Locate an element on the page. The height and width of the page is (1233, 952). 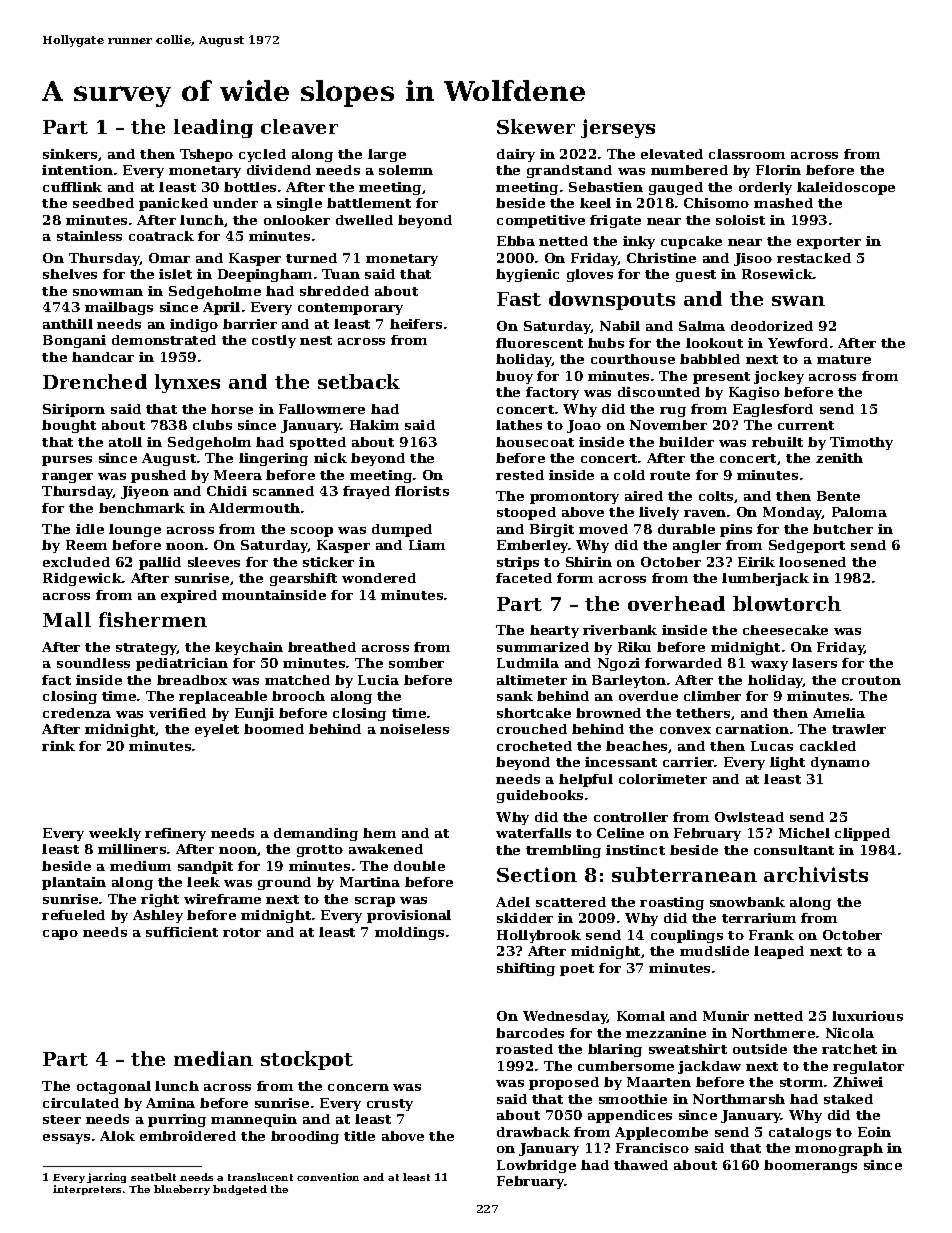
Hakim is located at coordinates (374, 425).
